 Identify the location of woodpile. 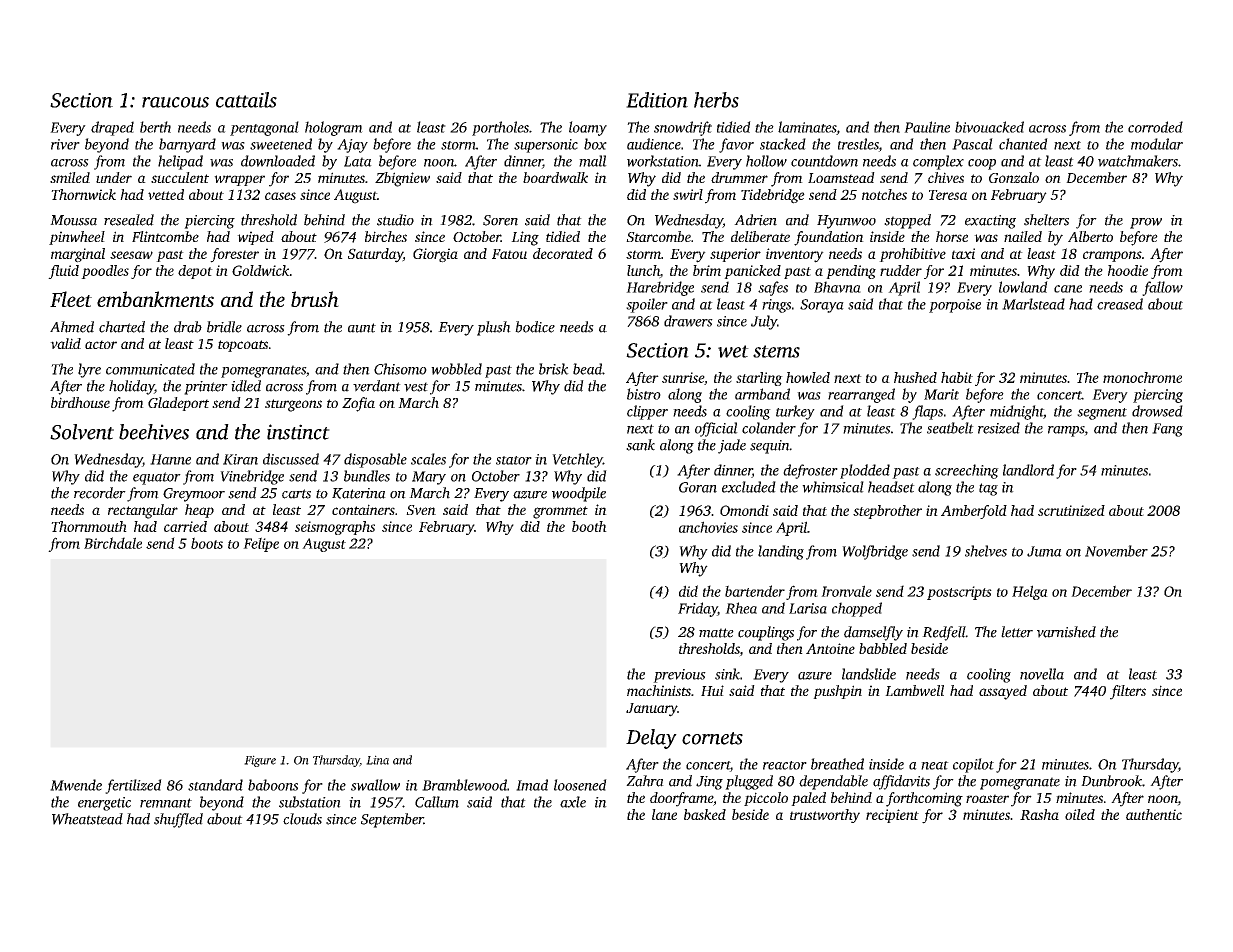
(579, 494).
